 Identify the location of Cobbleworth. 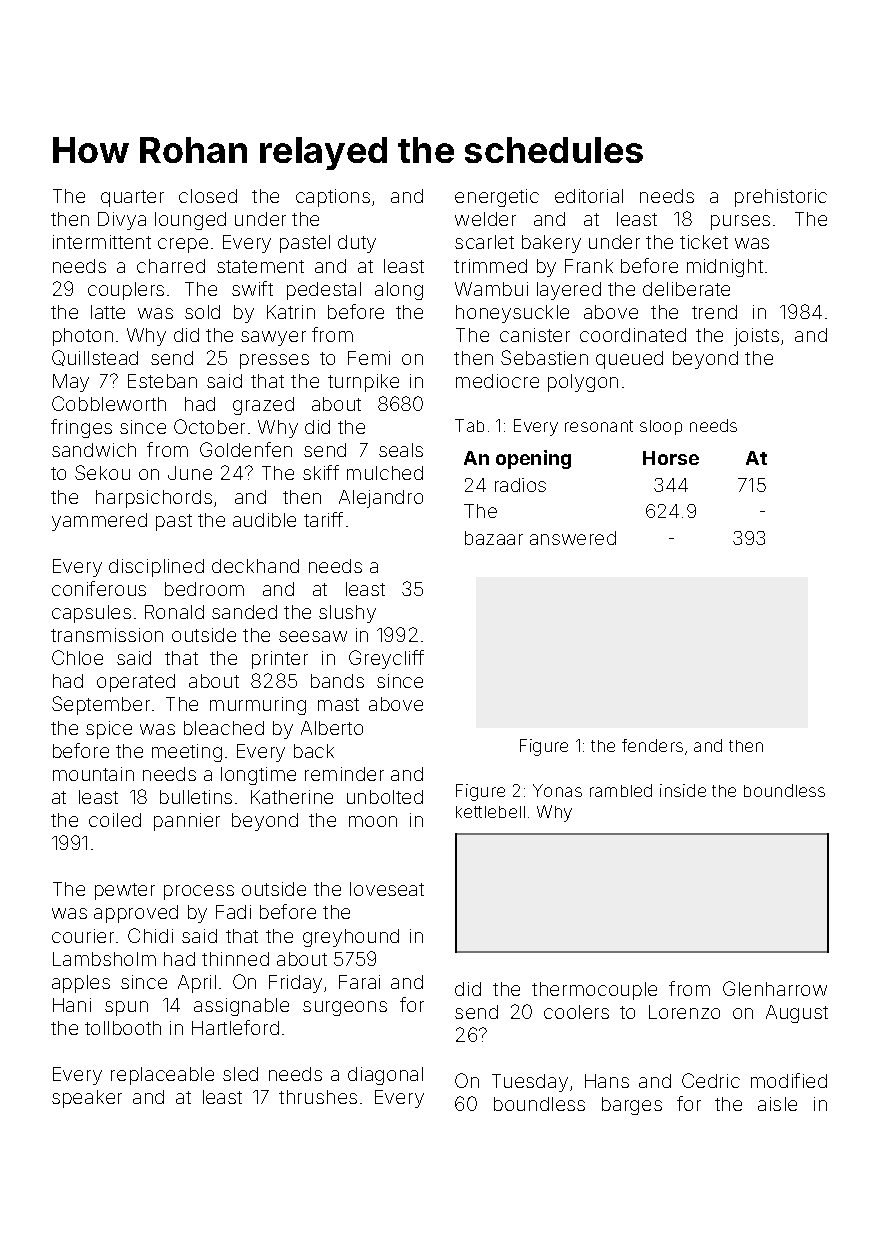
(109, 403).
